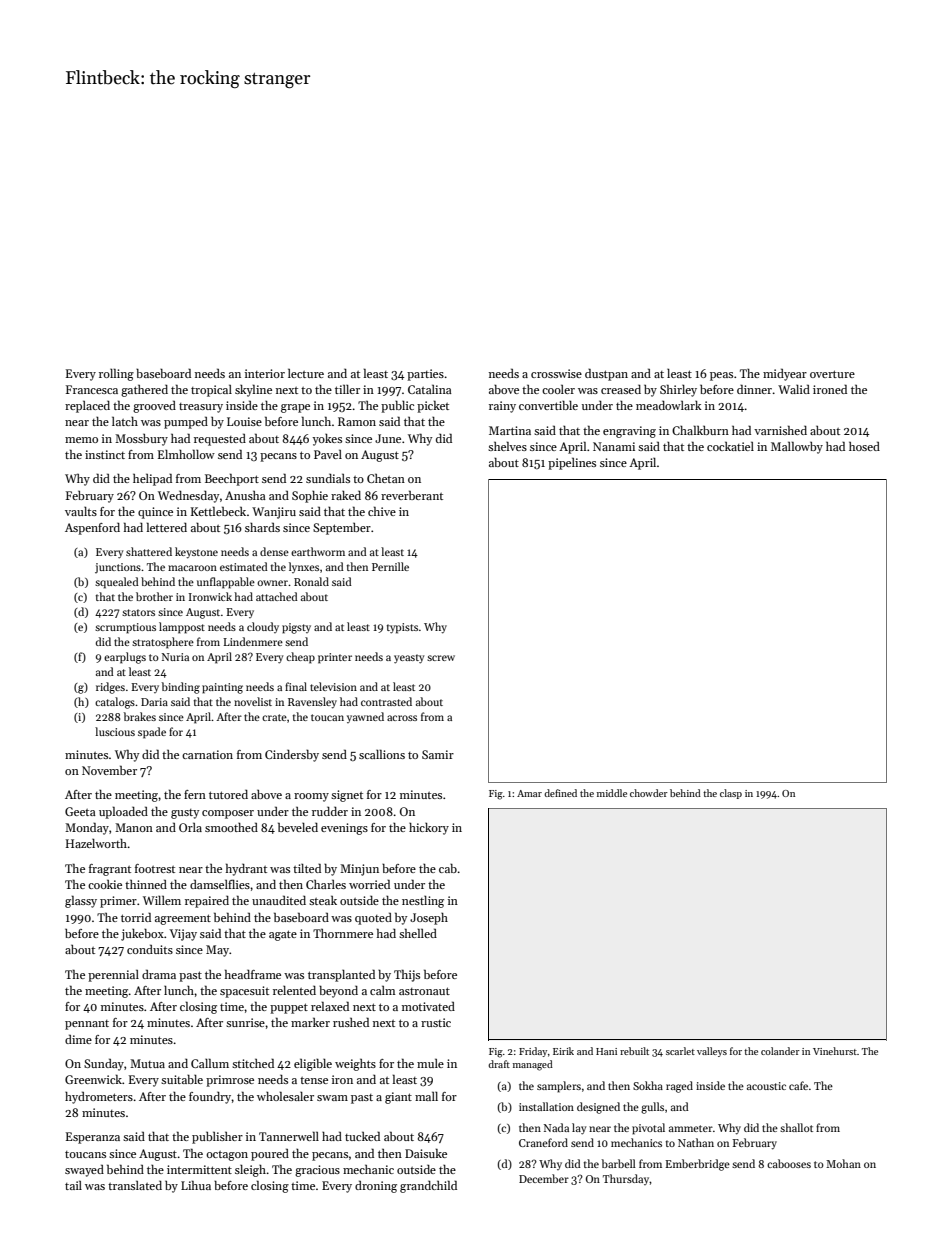 The width and height of the screenshot is (952, 1233). What do you see at coordinates (680, 1051) in the screenshot?
I see `scarlet` at bounding box center [680, 1051].
